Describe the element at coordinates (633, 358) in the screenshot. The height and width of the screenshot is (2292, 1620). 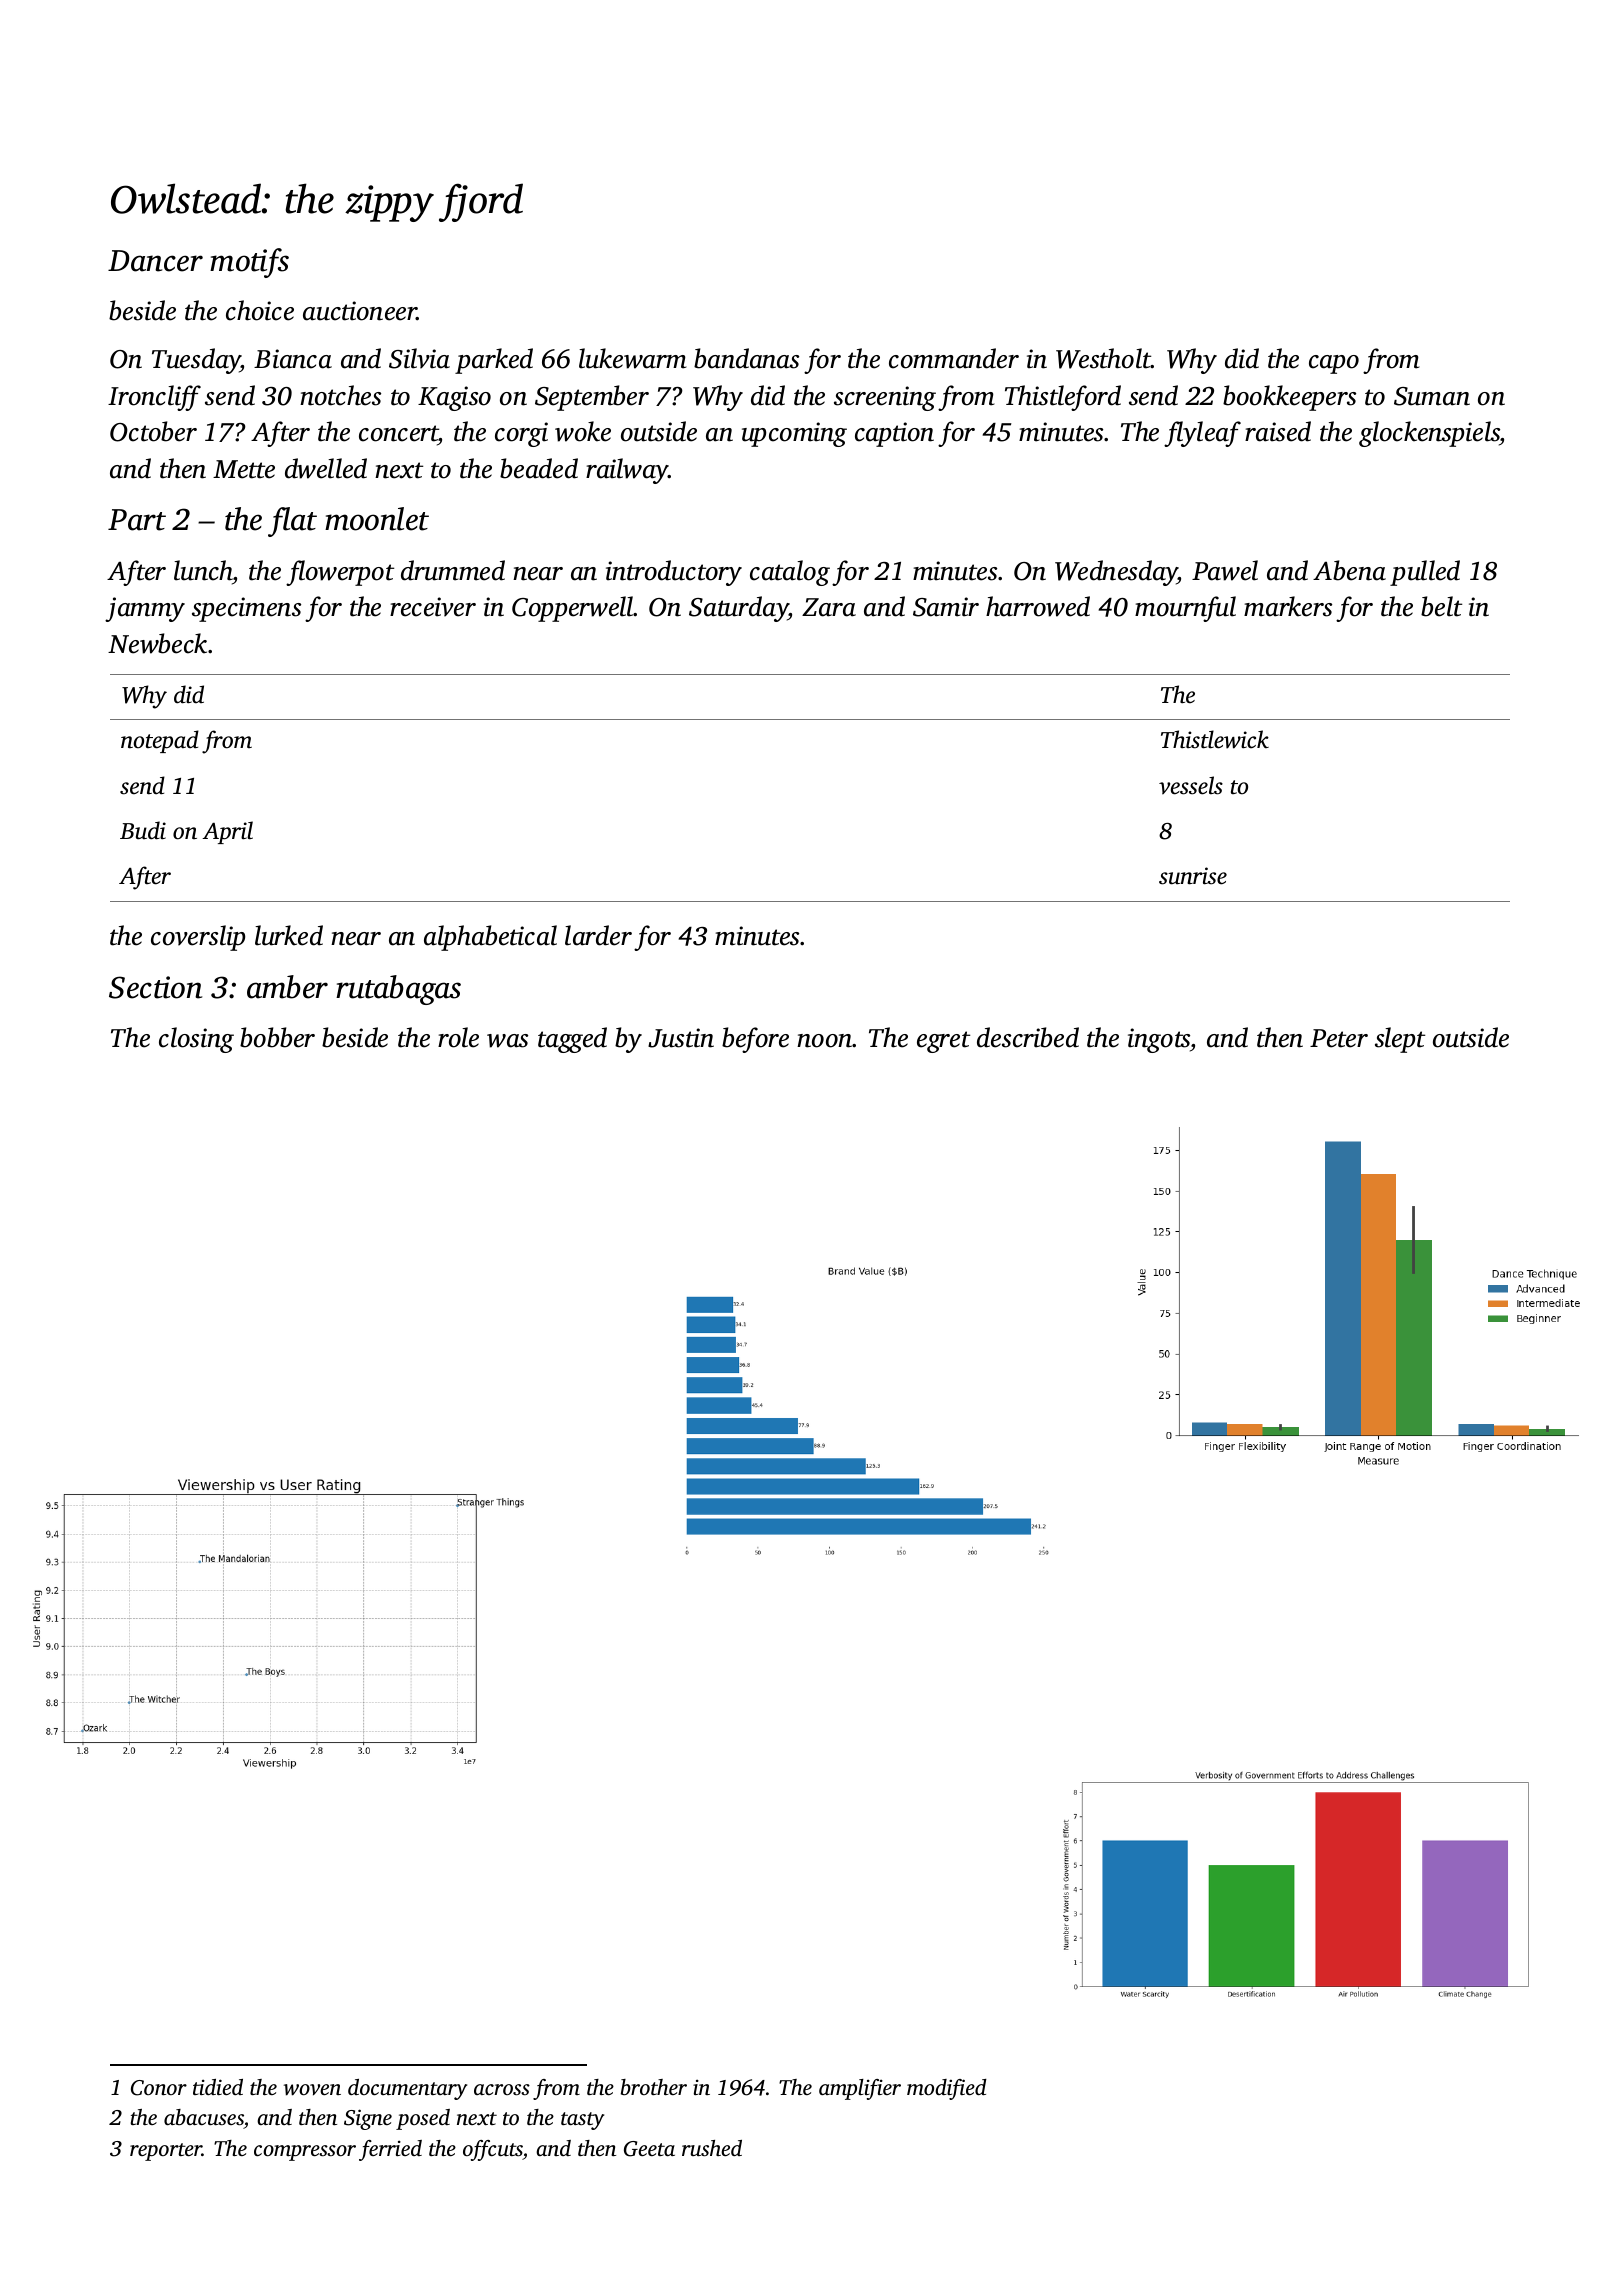
I see `lukewarm` at that location.
